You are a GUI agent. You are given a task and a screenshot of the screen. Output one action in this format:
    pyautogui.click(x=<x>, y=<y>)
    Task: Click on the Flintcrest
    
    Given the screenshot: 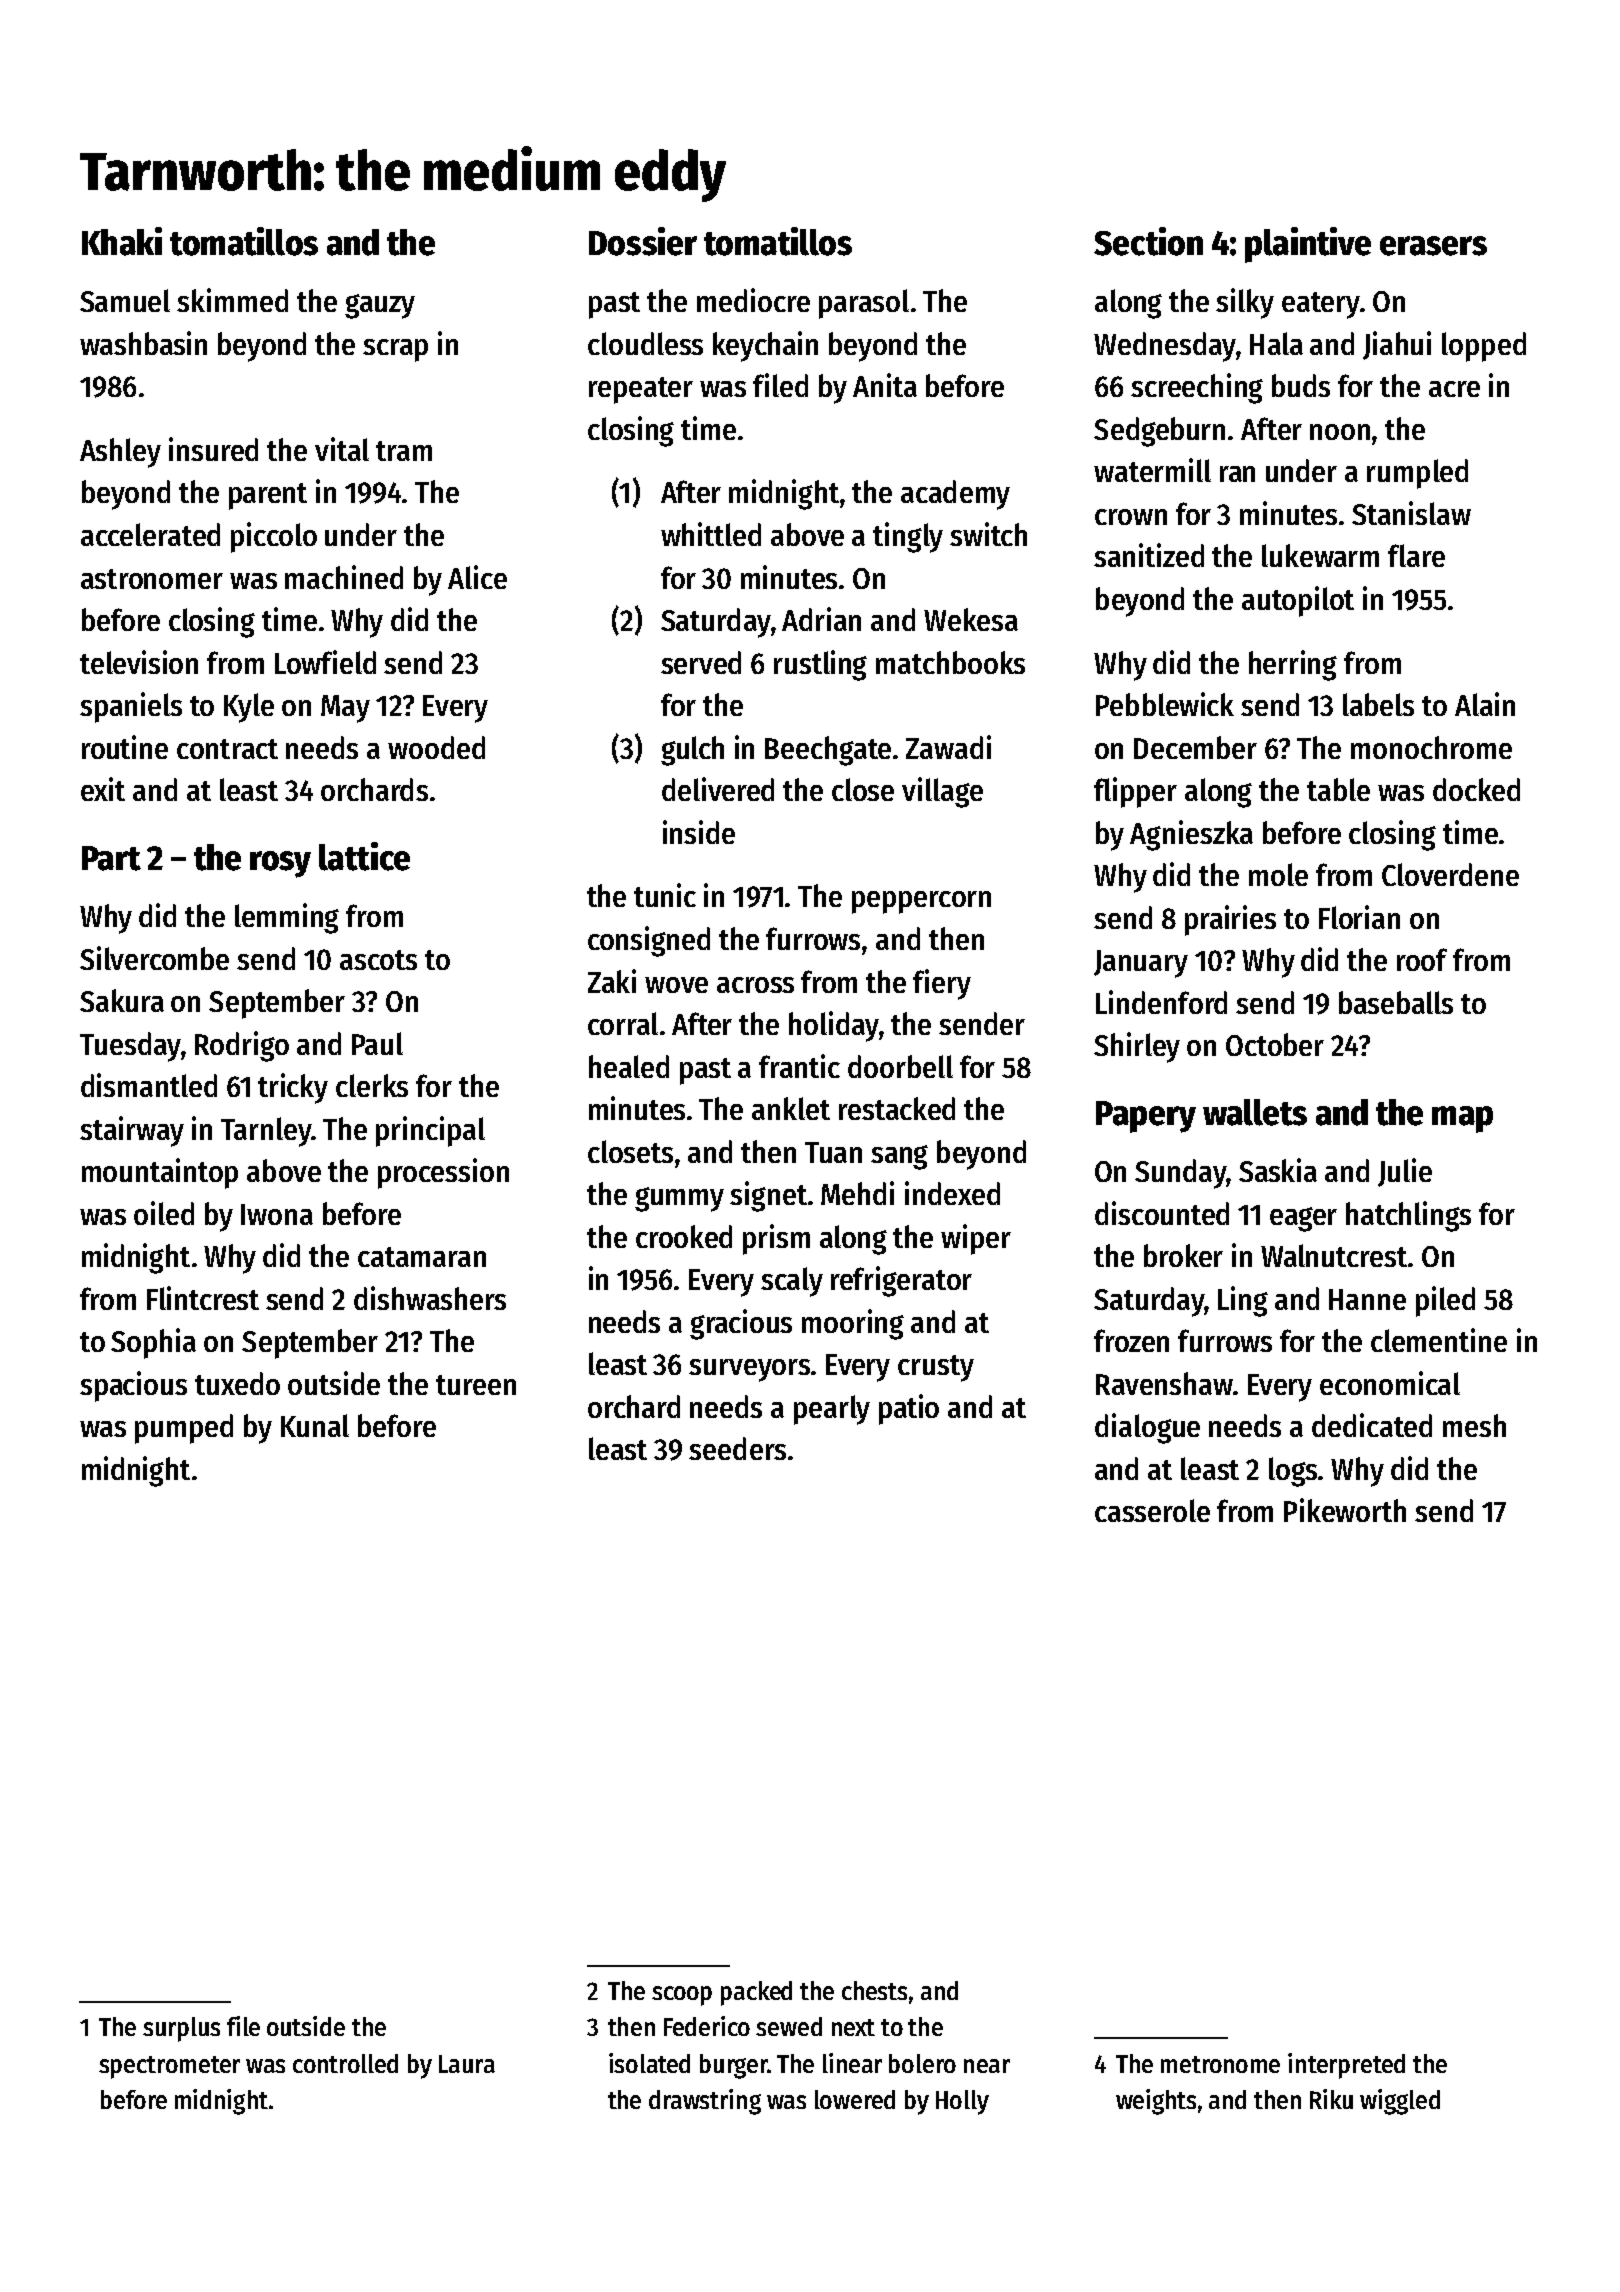 What is the action you would take?
    pyautogui.click(x=203, y=1298)
